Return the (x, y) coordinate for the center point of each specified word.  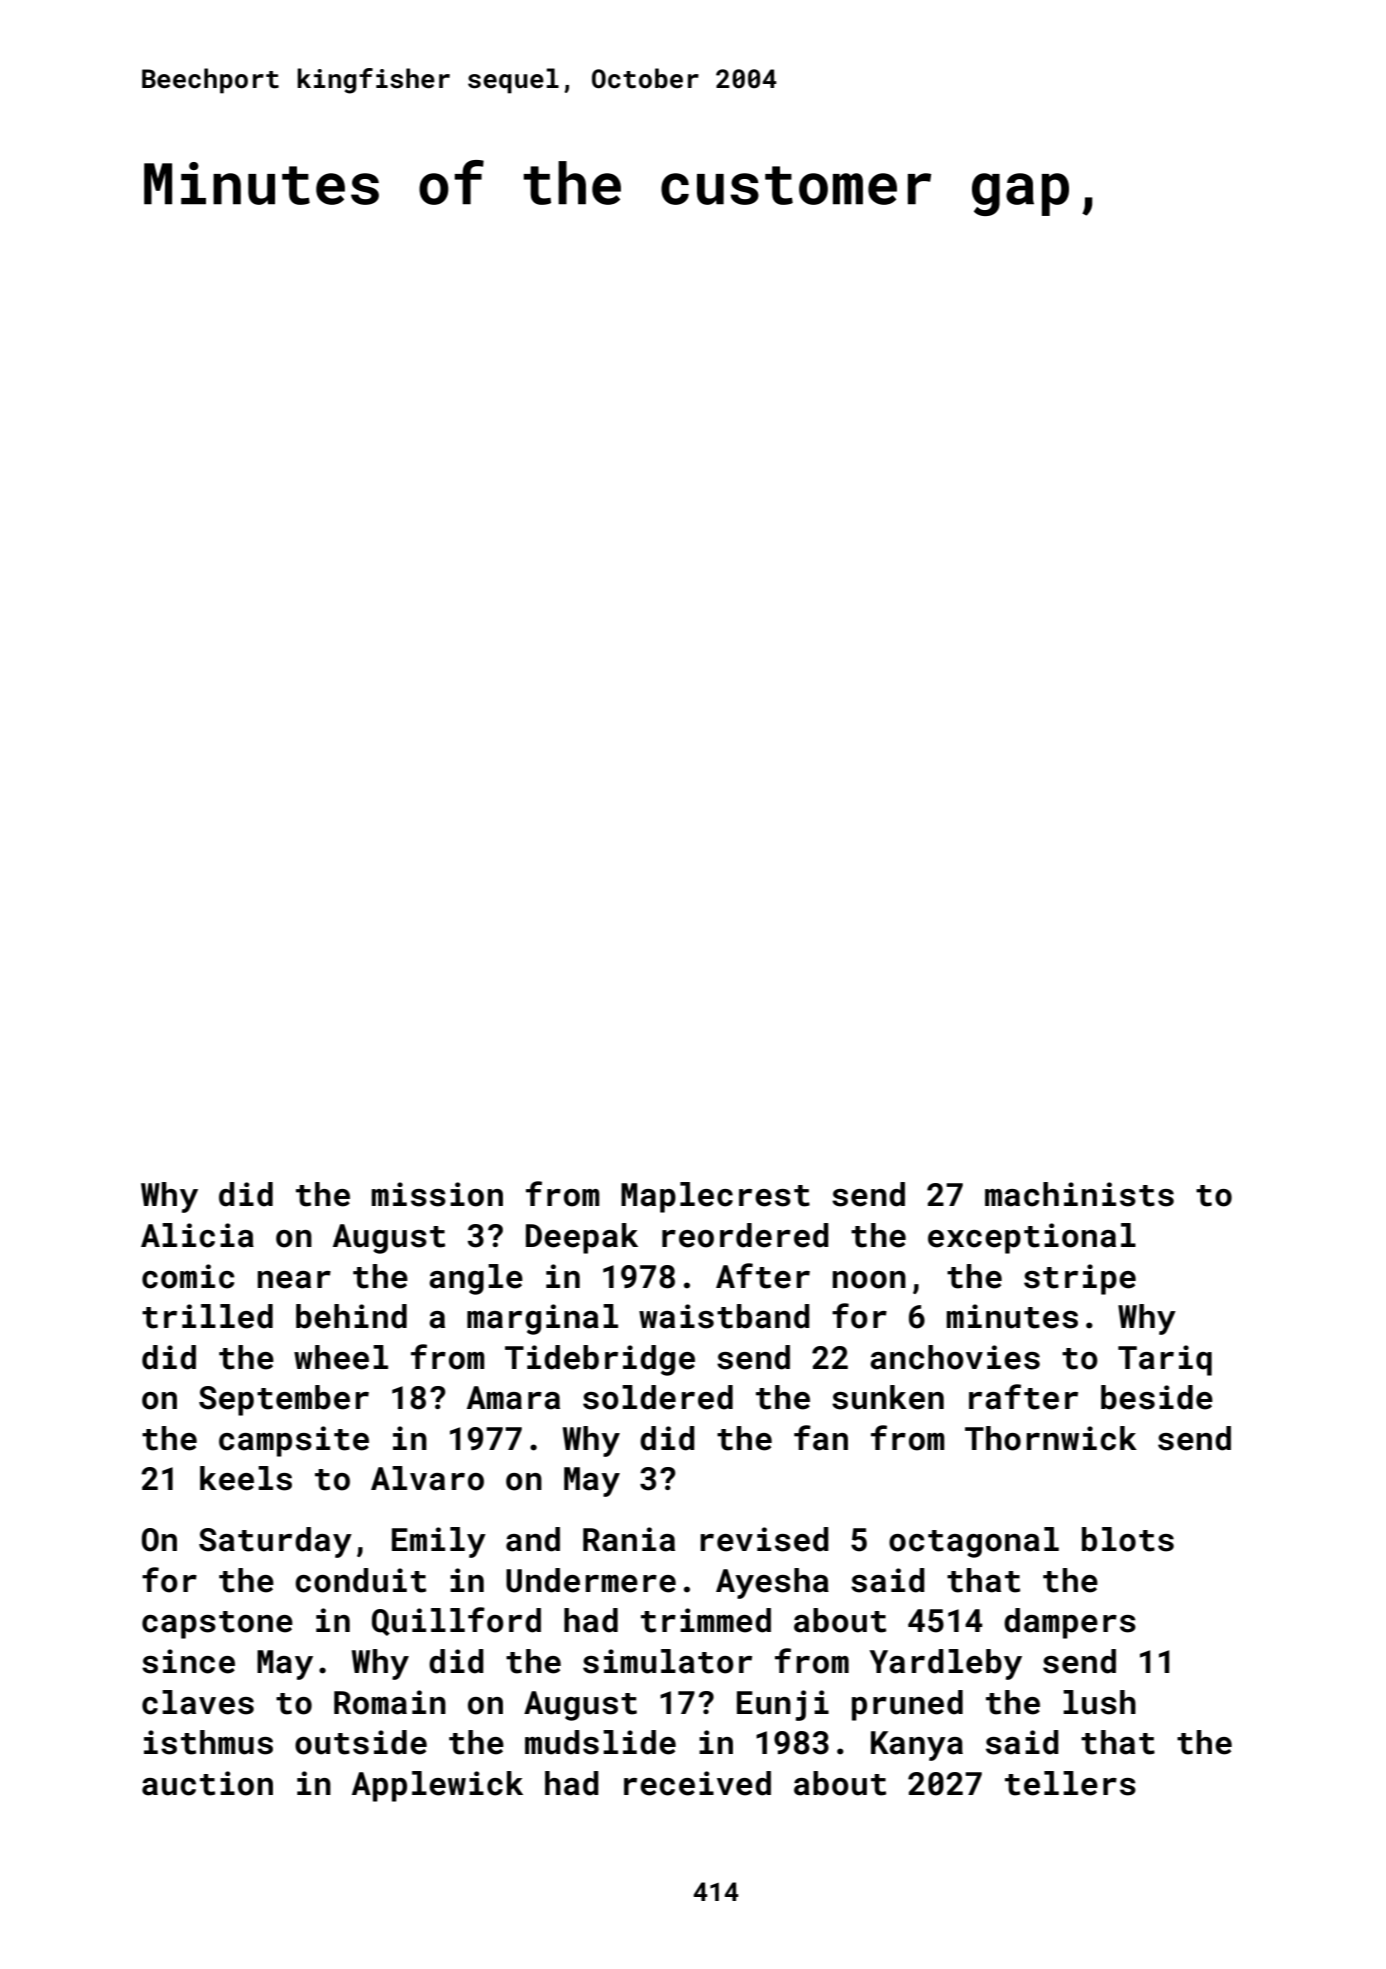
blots (1128, 1539)
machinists (1079, 1194)
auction (207, 1783)
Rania (629, 1539)
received (697, 1783)
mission (437, 1194)
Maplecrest (715, 1197)
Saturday (275, 1542)
